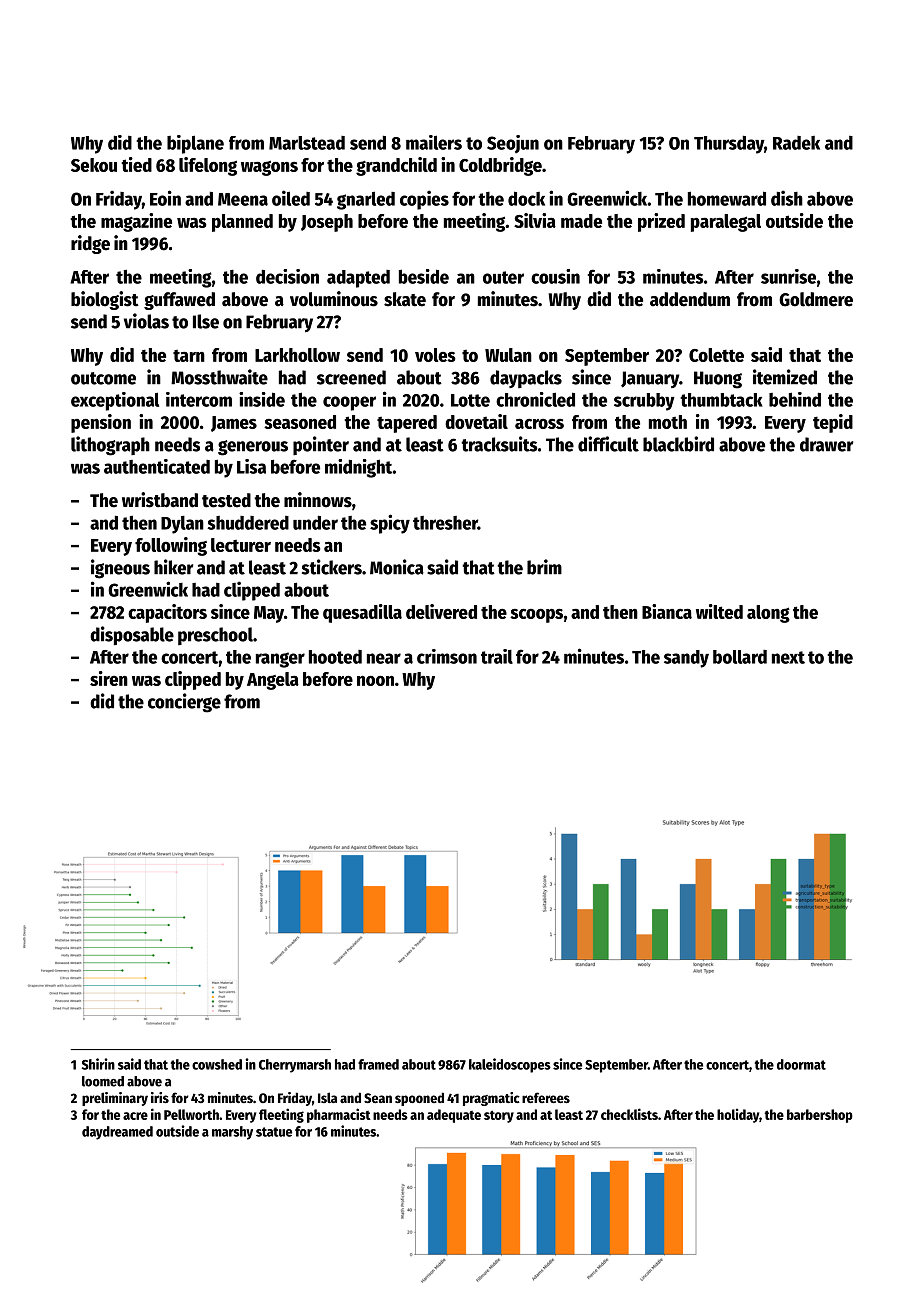 The image size is (924, 1311). Describe the element at coordinates (98, 1064) in the screenshot. I see `Shirin` at that location.
